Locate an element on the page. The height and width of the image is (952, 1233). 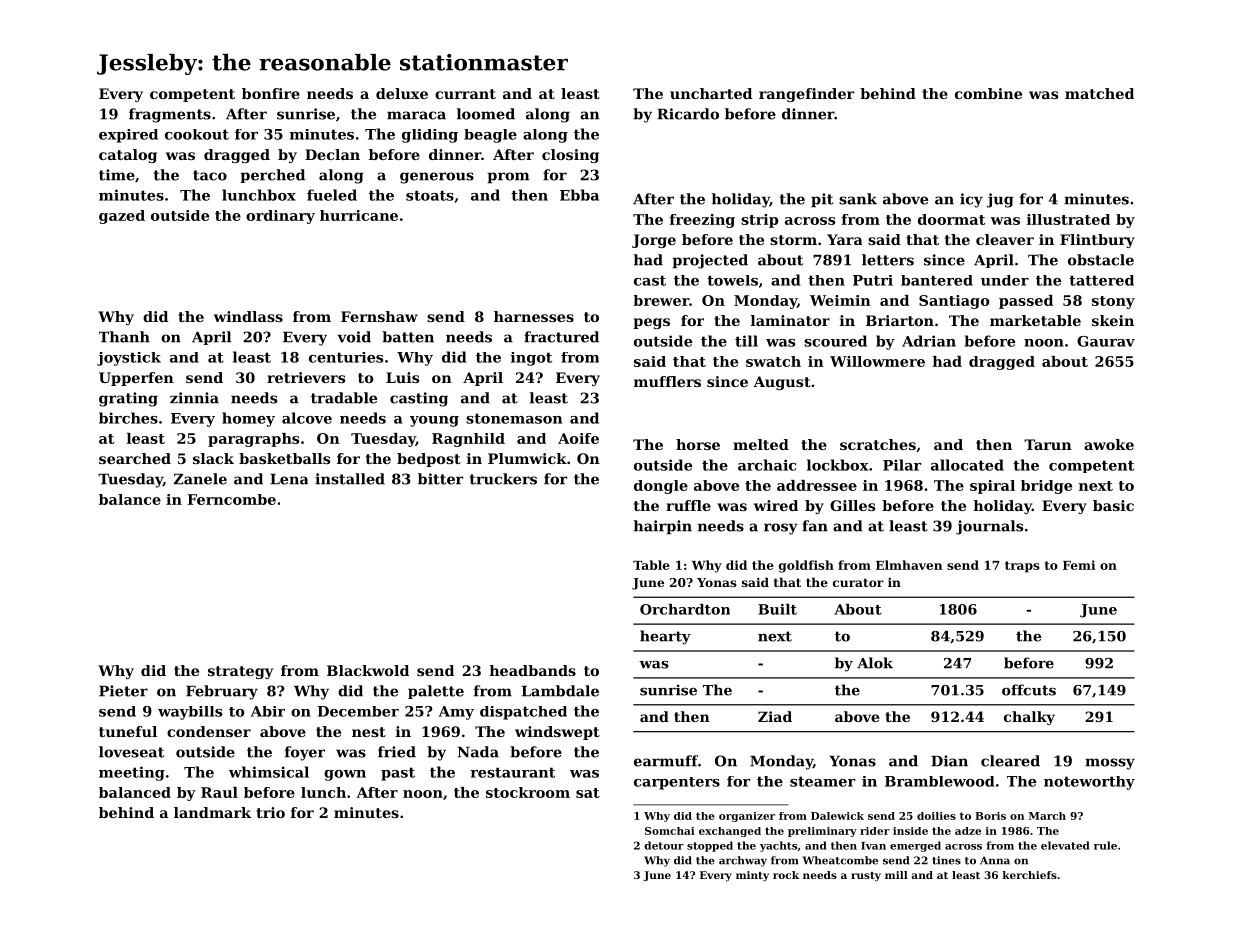
truckers is located at coordinates (503, 479).
